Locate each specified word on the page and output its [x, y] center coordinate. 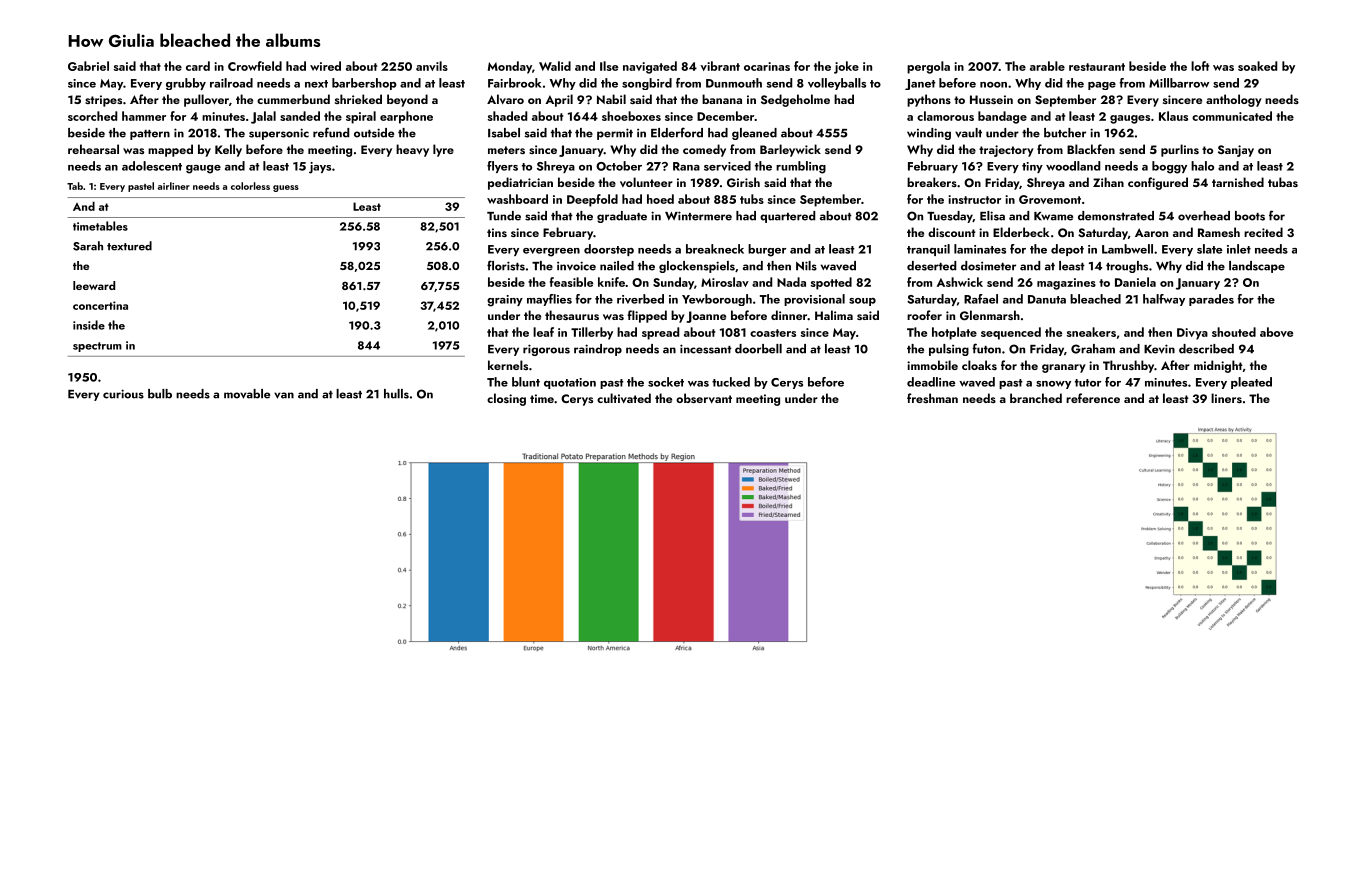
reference [1093, 398]
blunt [526, 382]
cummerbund [293, 99]
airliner [174, 186]
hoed [660, 199]
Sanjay [1236, 151]
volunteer [646, 182]
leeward [94, 285]
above [1276, 332]
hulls [396, 394]
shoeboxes [631, 116]
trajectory [1006, 151]
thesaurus [572, 315]
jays [320, 168]
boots [1250, 216]
